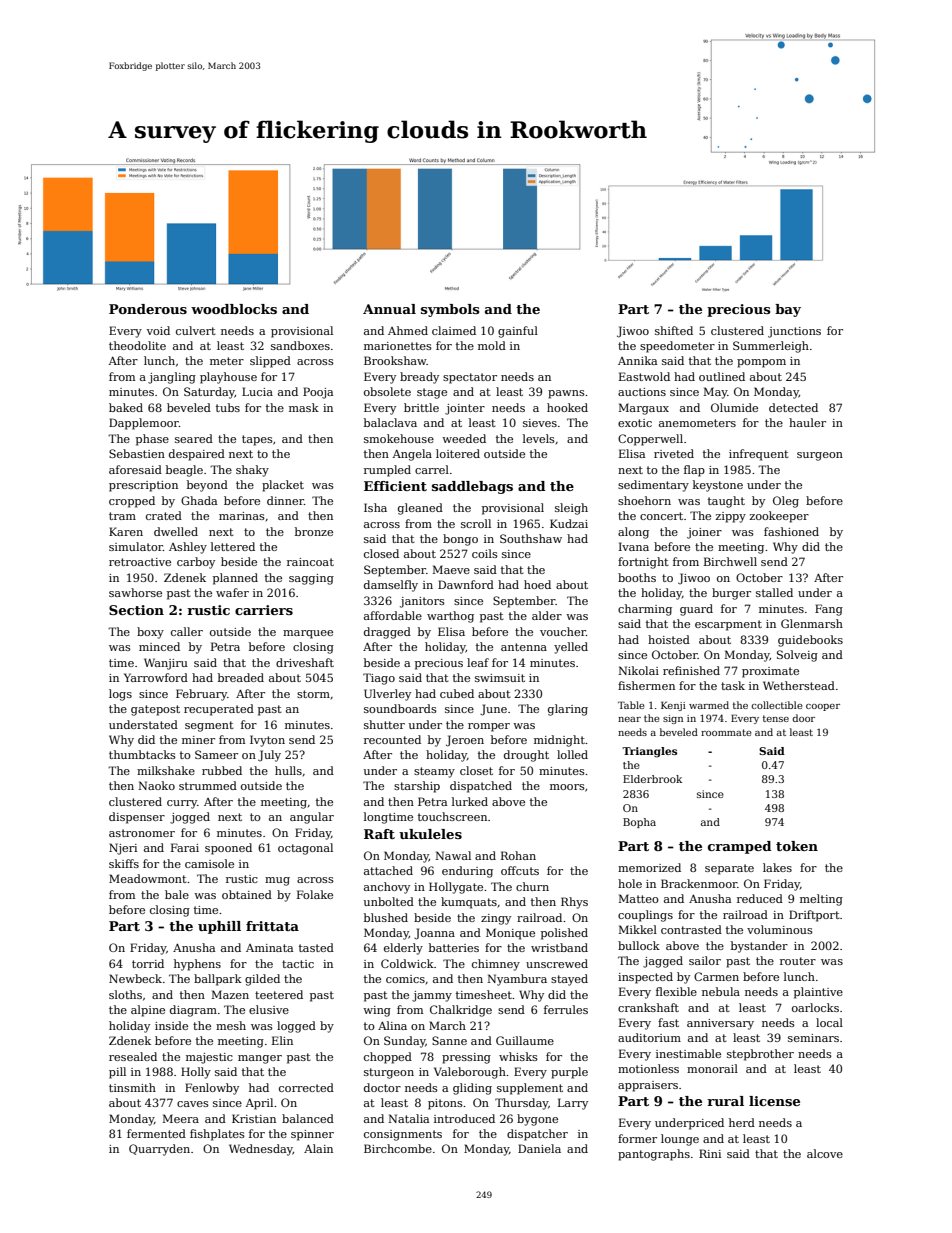 The width and height of the screenshot is (952, 1233). What do you see at coordinates (539, 438) in the screenshot?
I see `levels` at bounding box center [539, 438].
